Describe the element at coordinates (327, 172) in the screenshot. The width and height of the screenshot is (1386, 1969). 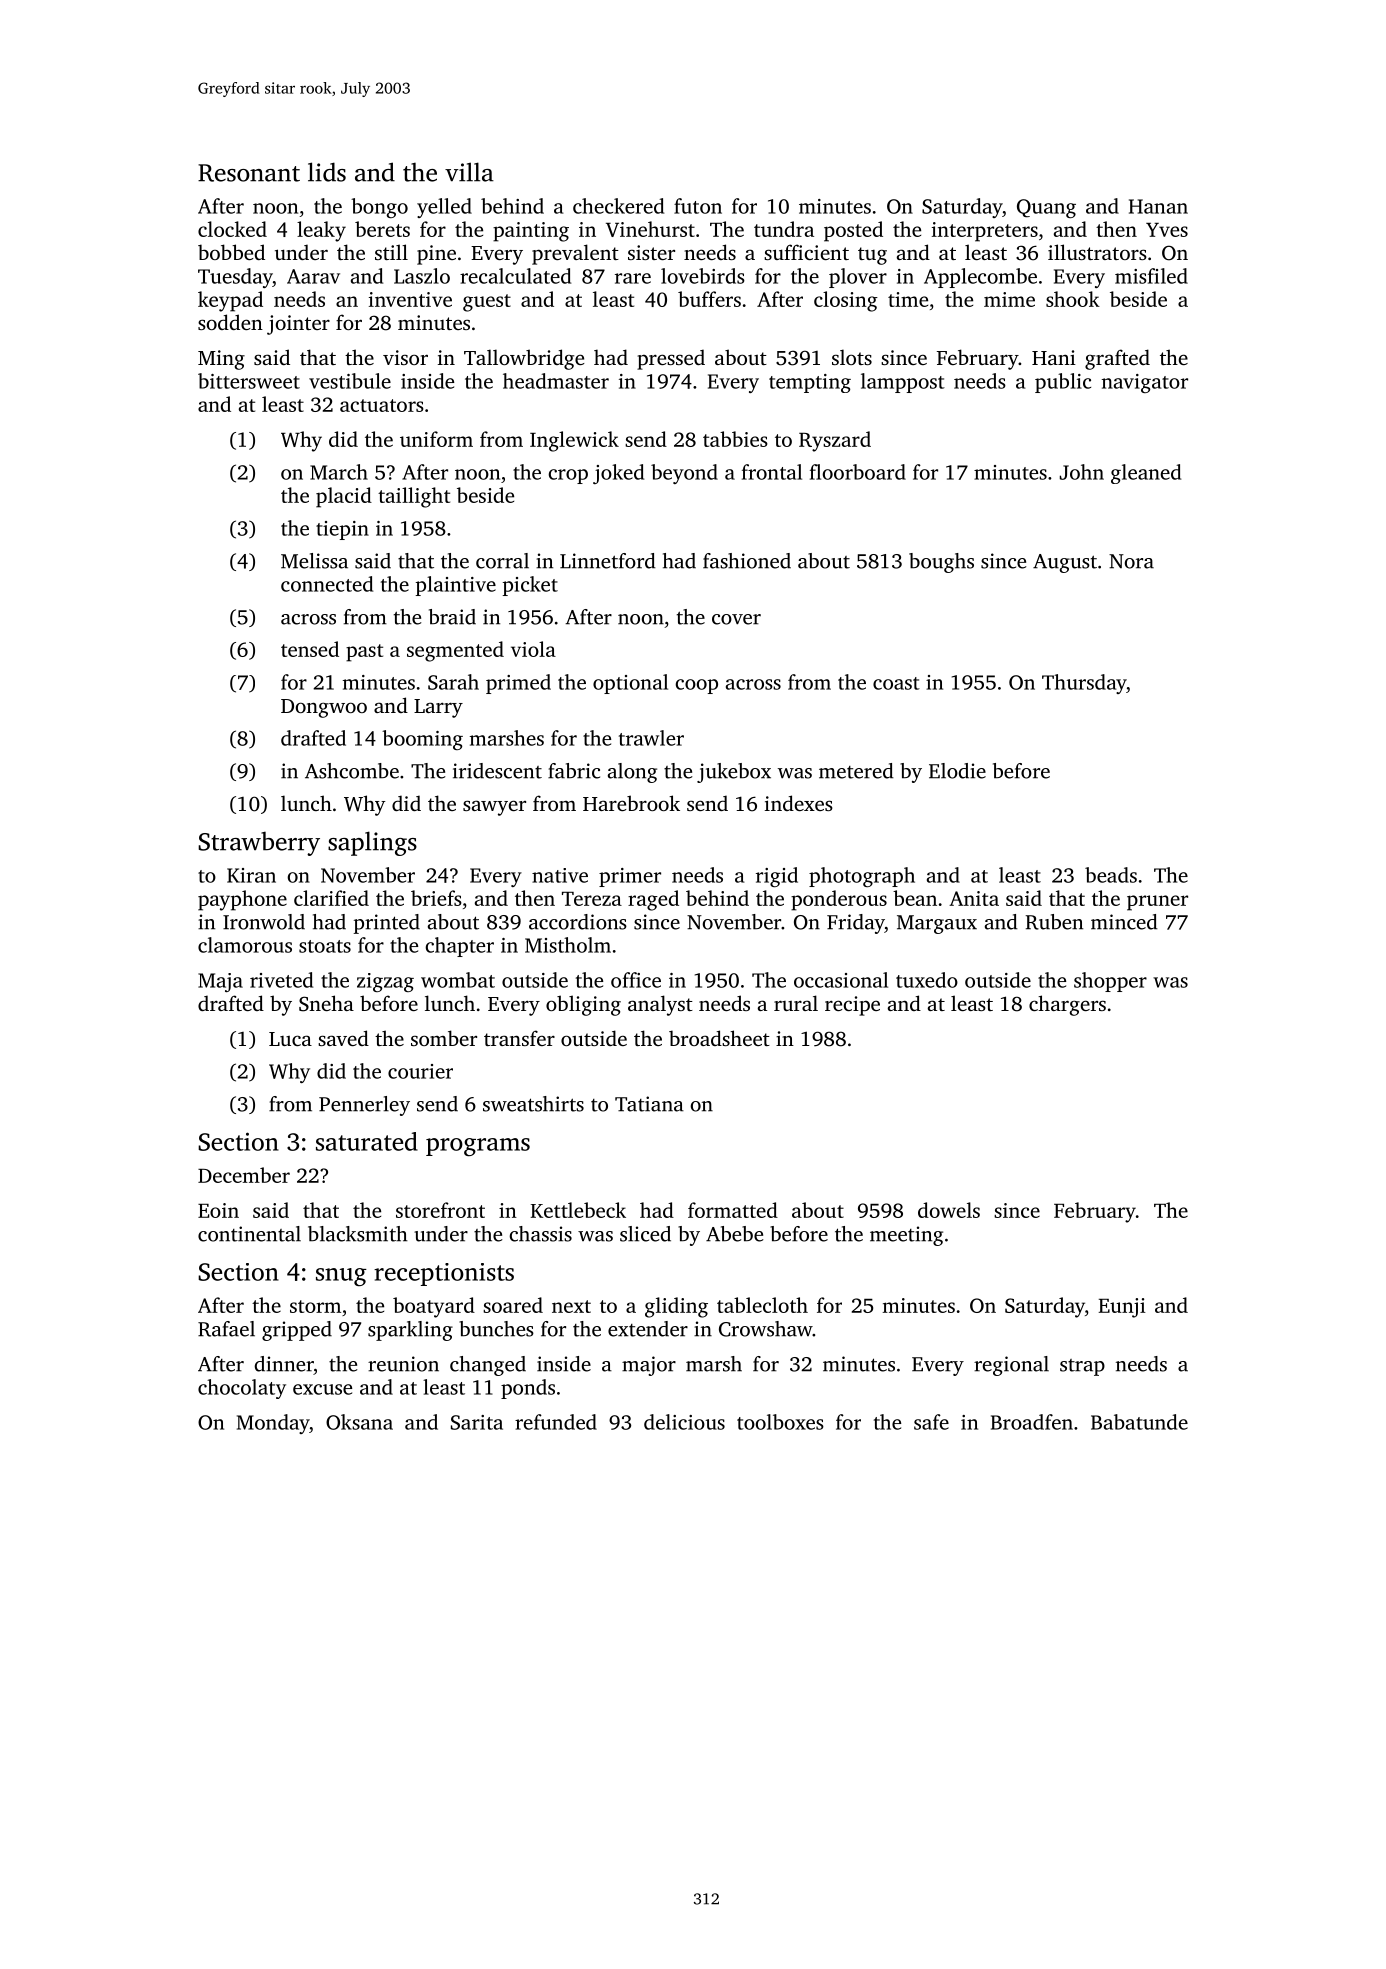
I see `lids` at that location.
